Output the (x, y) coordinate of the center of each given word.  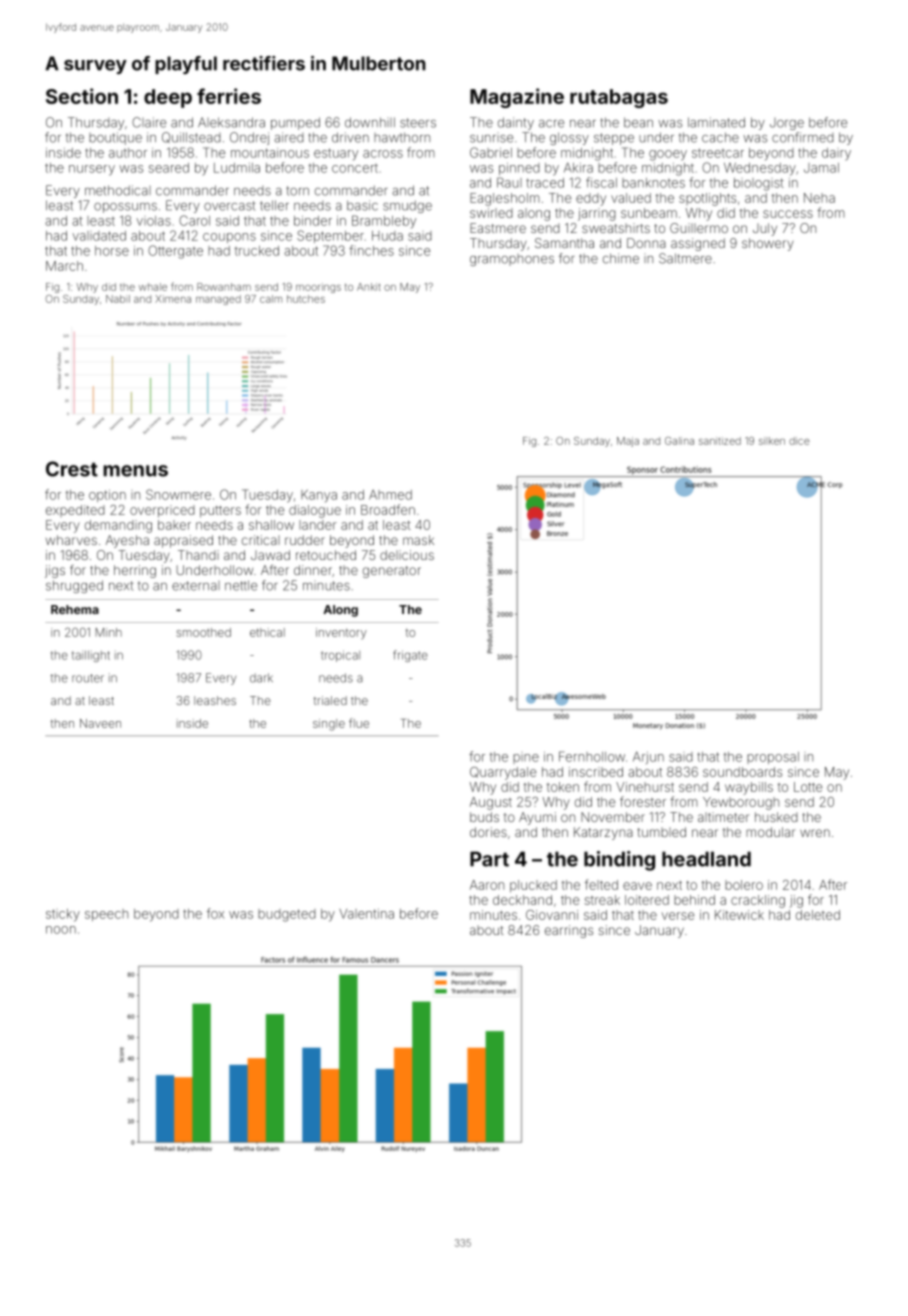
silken (772, 441)
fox (215, 913)
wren (815, 833)
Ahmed (390, 495)
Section (82, 96)
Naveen (100, 723)
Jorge (787, 124)
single (329, 725)
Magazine (517, 98)
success (788, 214)
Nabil (118, 299)
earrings (569, 931)
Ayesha (127, 541)
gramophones (512, 260)
